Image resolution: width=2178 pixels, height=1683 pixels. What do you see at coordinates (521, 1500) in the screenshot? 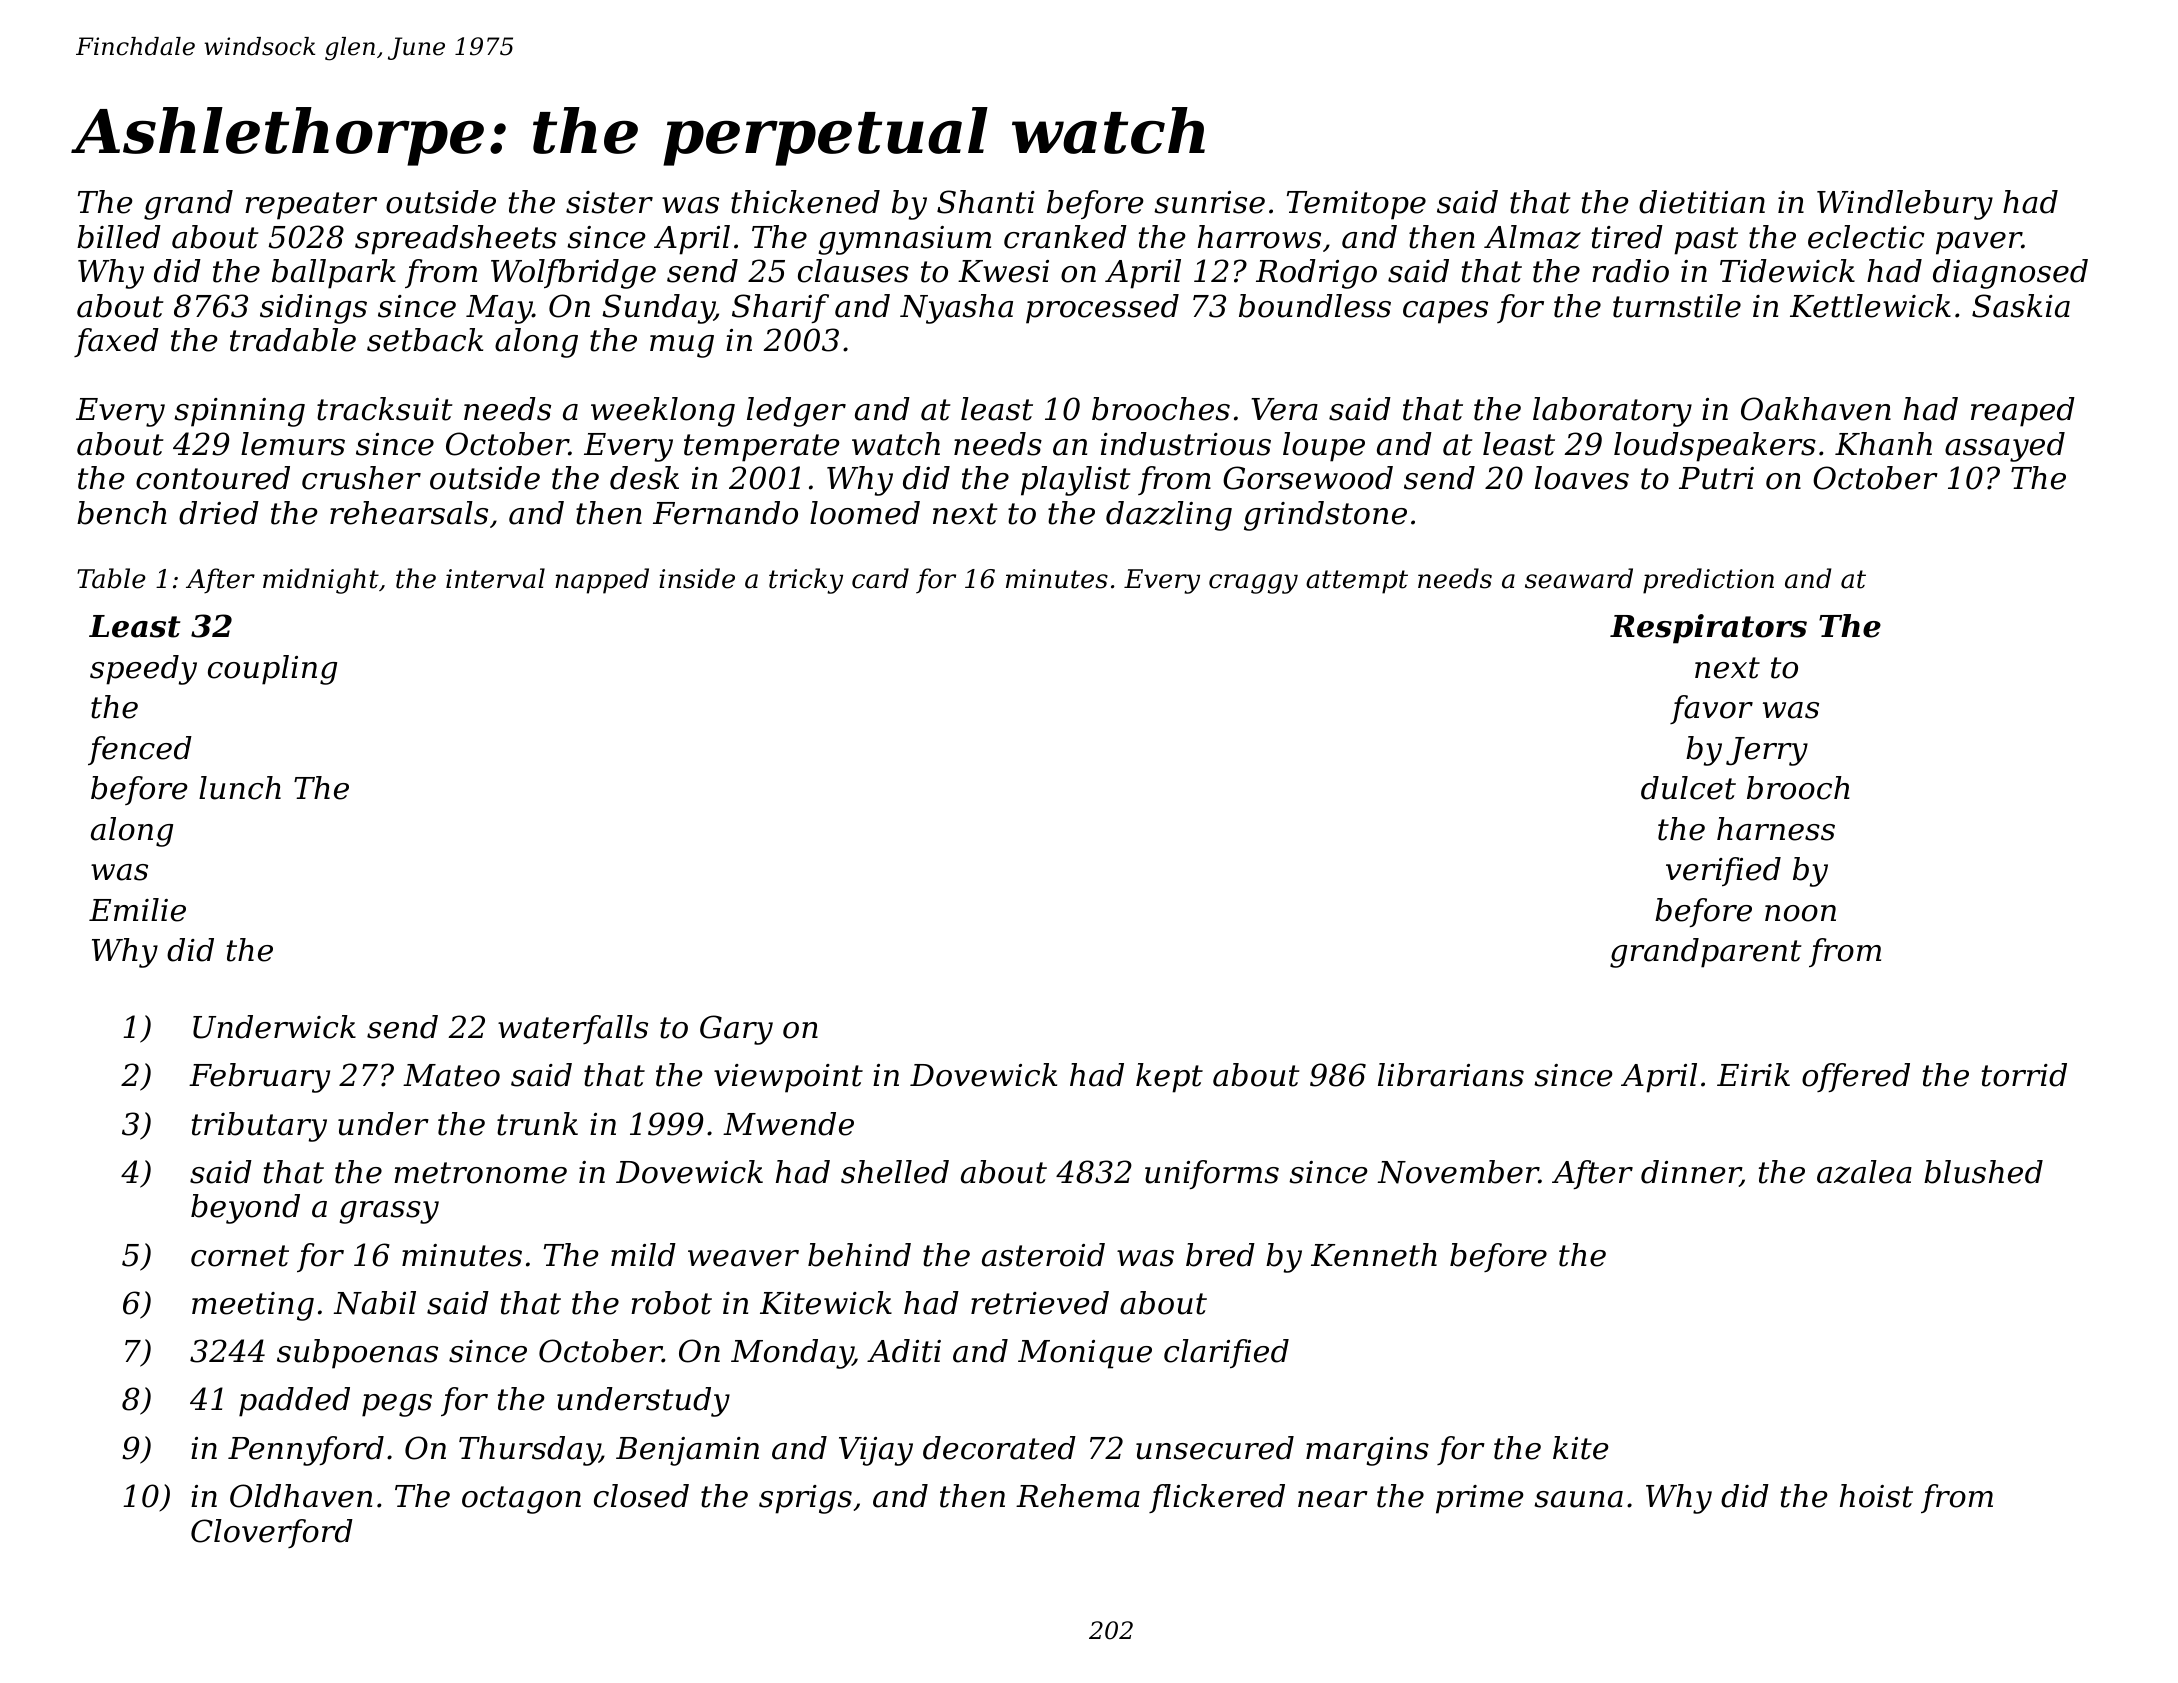
I see `octagon` at bounding box center [521, 1500].
